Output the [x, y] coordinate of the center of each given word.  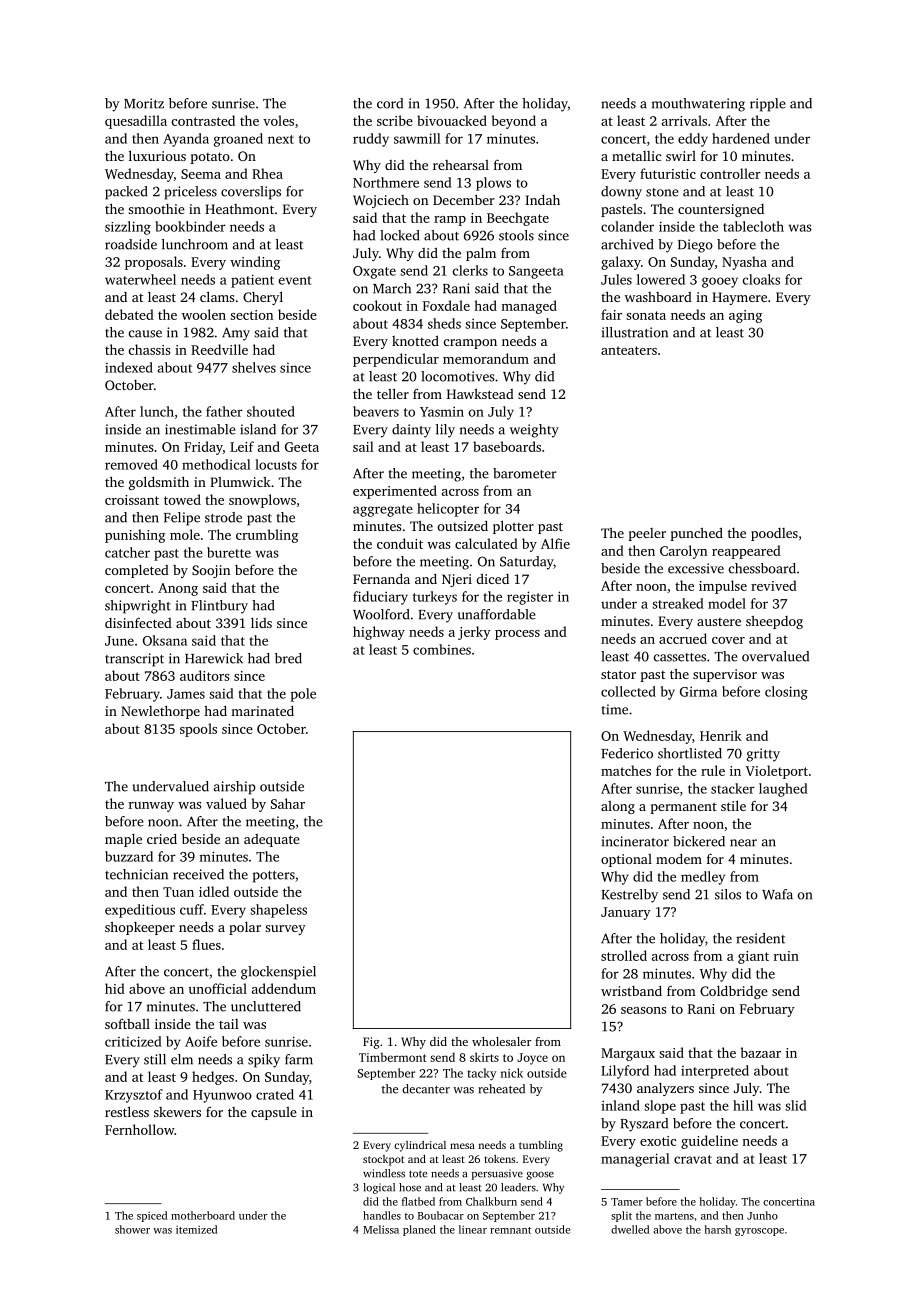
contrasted [203, 120]
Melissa [381, 1229]
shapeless [278, 911]
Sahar [288, 803]
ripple [768, 105]
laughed [783, 790]
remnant [510, 1230]
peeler [647, 534]
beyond [514, 122]
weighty [534, 431]
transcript [134, 660]
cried [162, 839]
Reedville [219, 349]
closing [786, 693]
